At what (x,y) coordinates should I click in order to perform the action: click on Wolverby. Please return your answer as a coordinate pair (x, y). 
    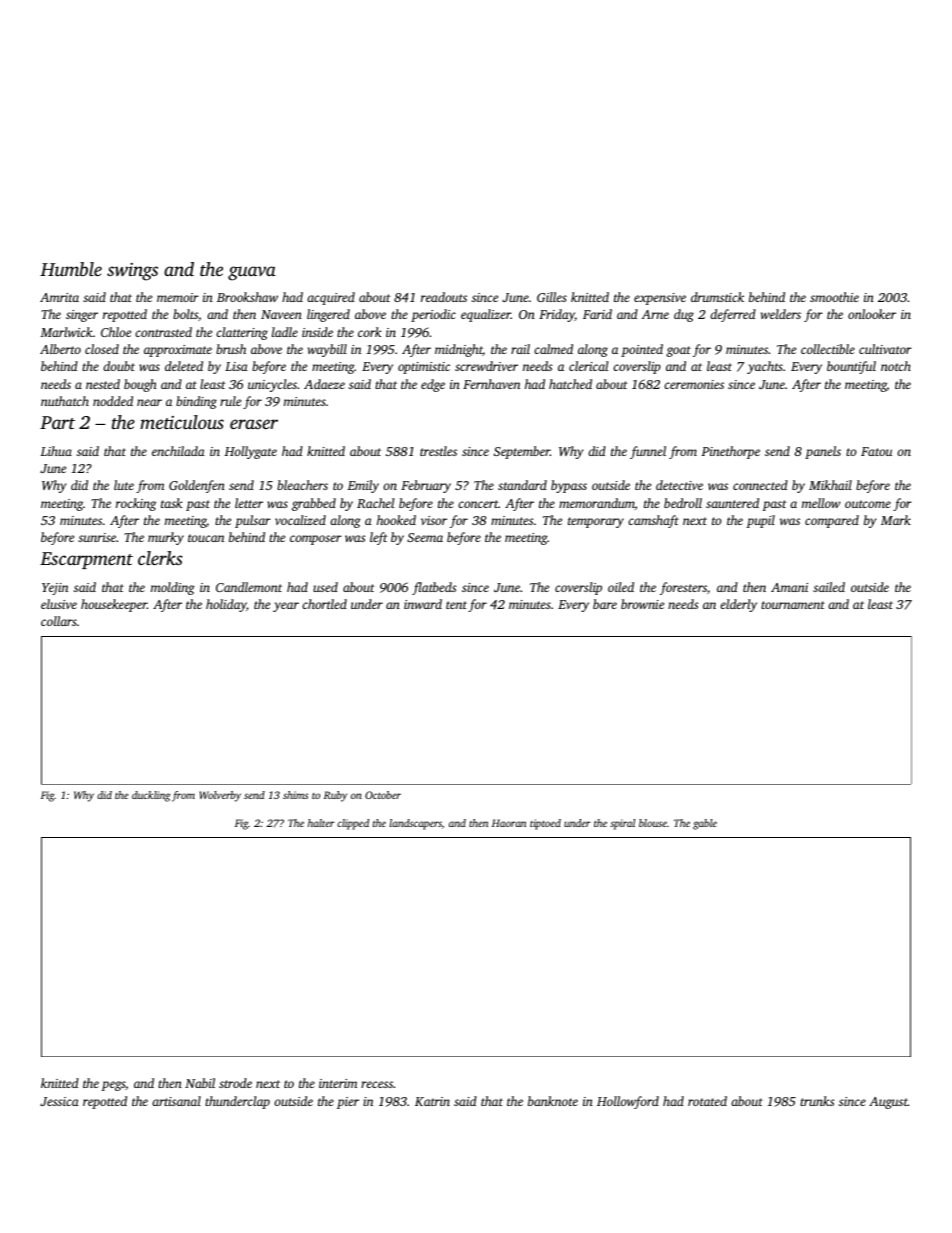
    Looking at the image, I should click on (220, 796).
